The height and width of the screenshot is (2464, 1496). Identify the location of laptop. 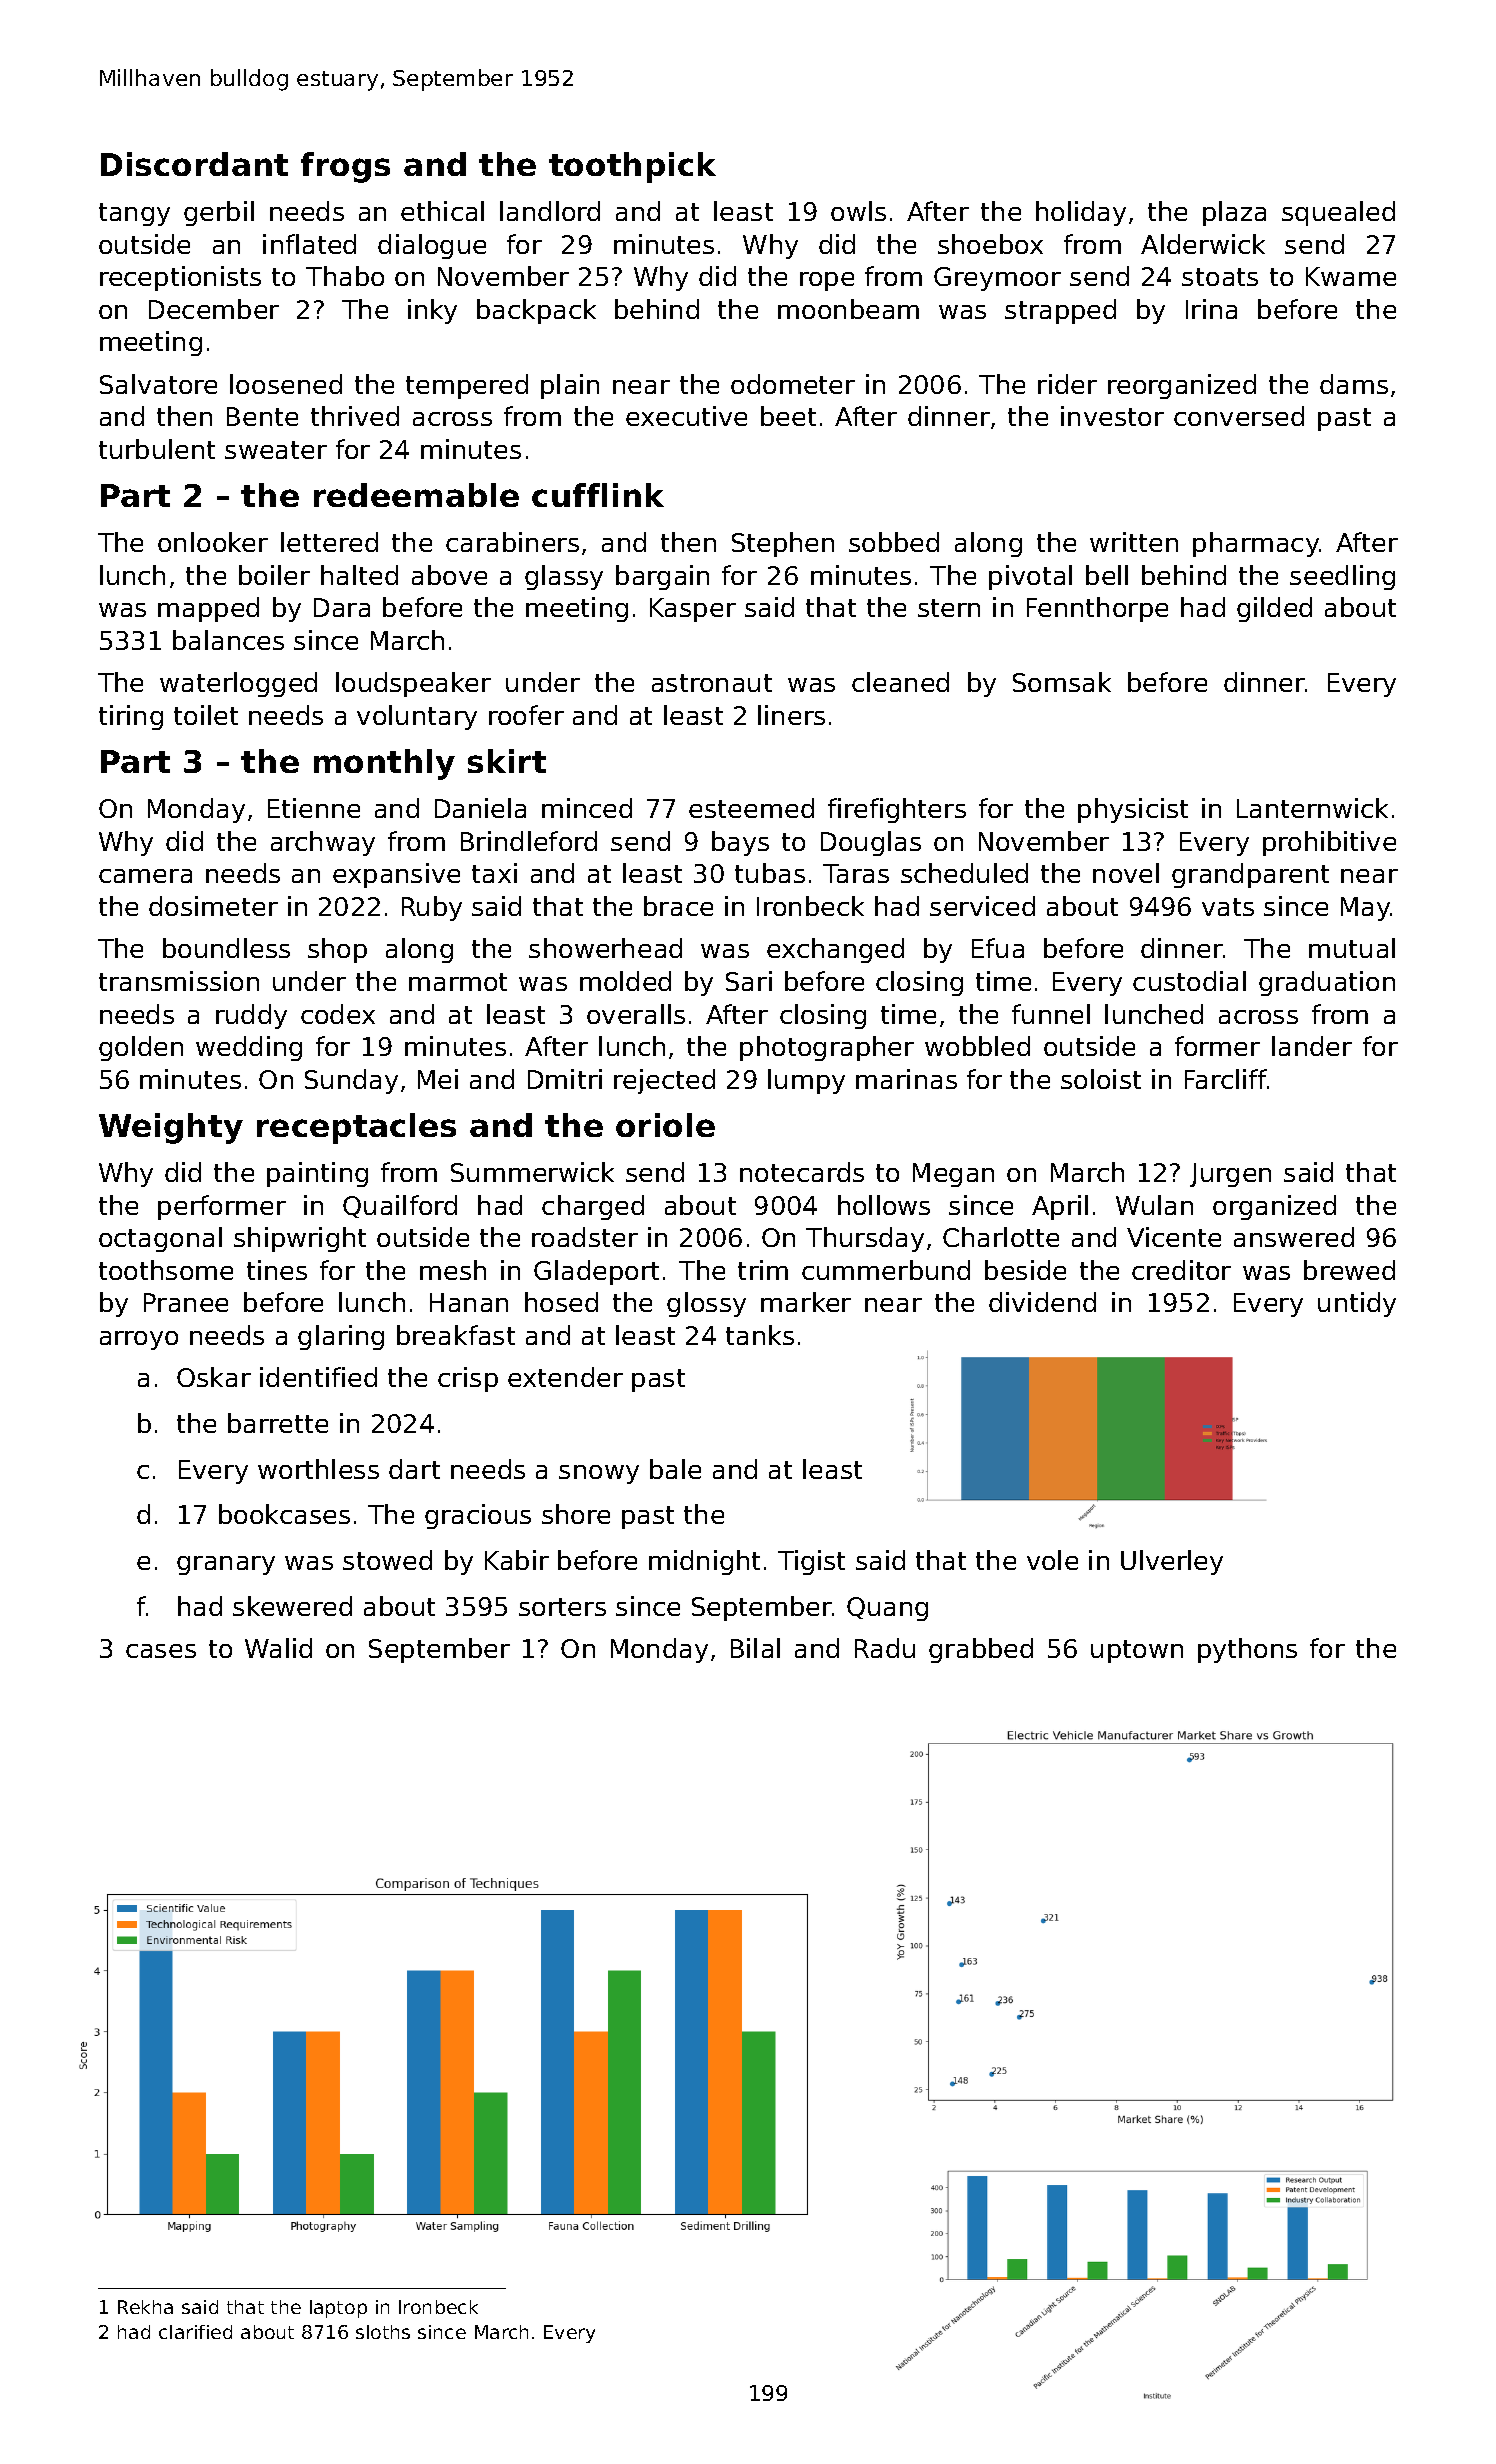
(338, 2309).
